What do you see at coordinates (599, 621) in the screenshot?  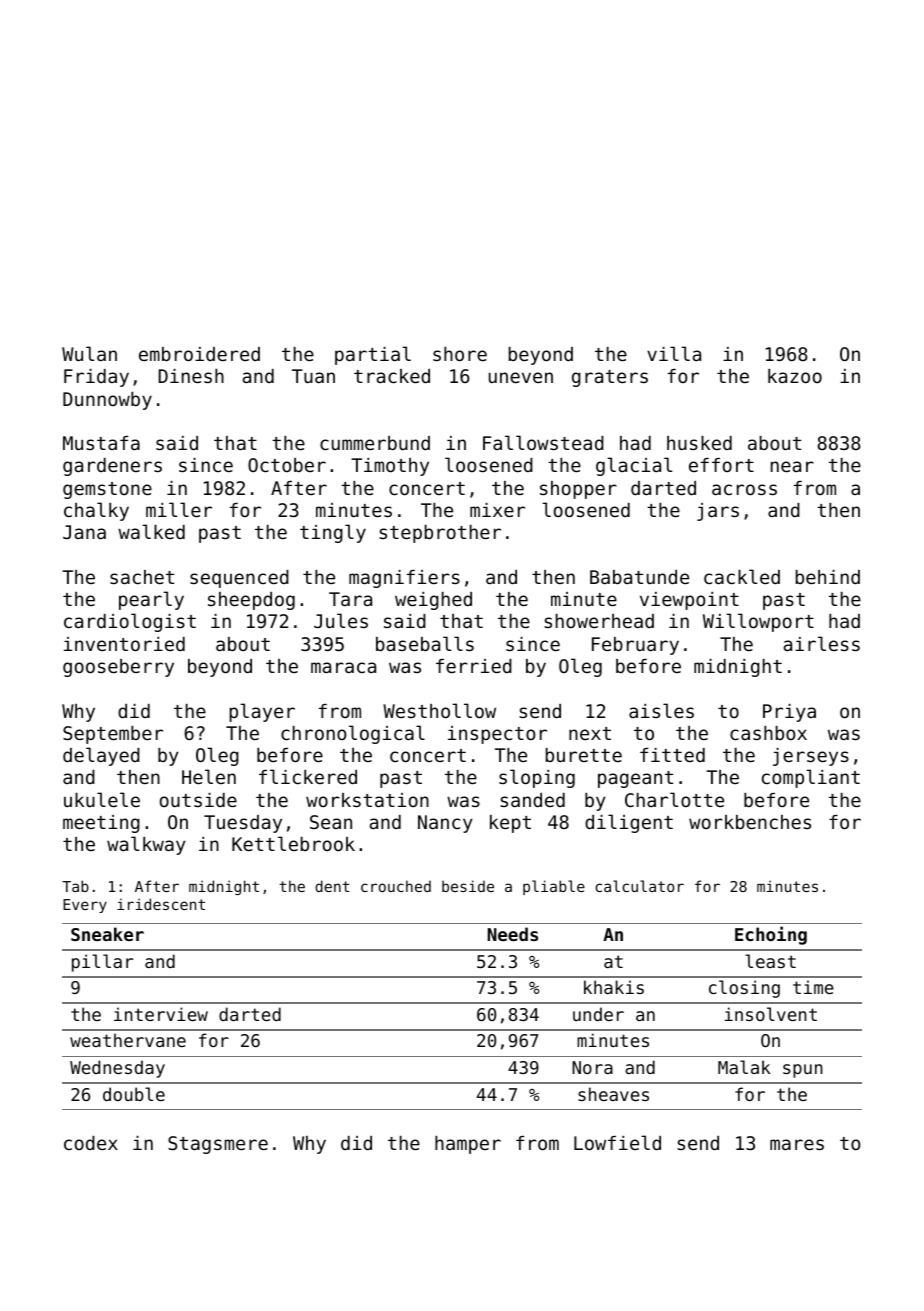 I see `showerhead` at bounding box center [599, 621].
